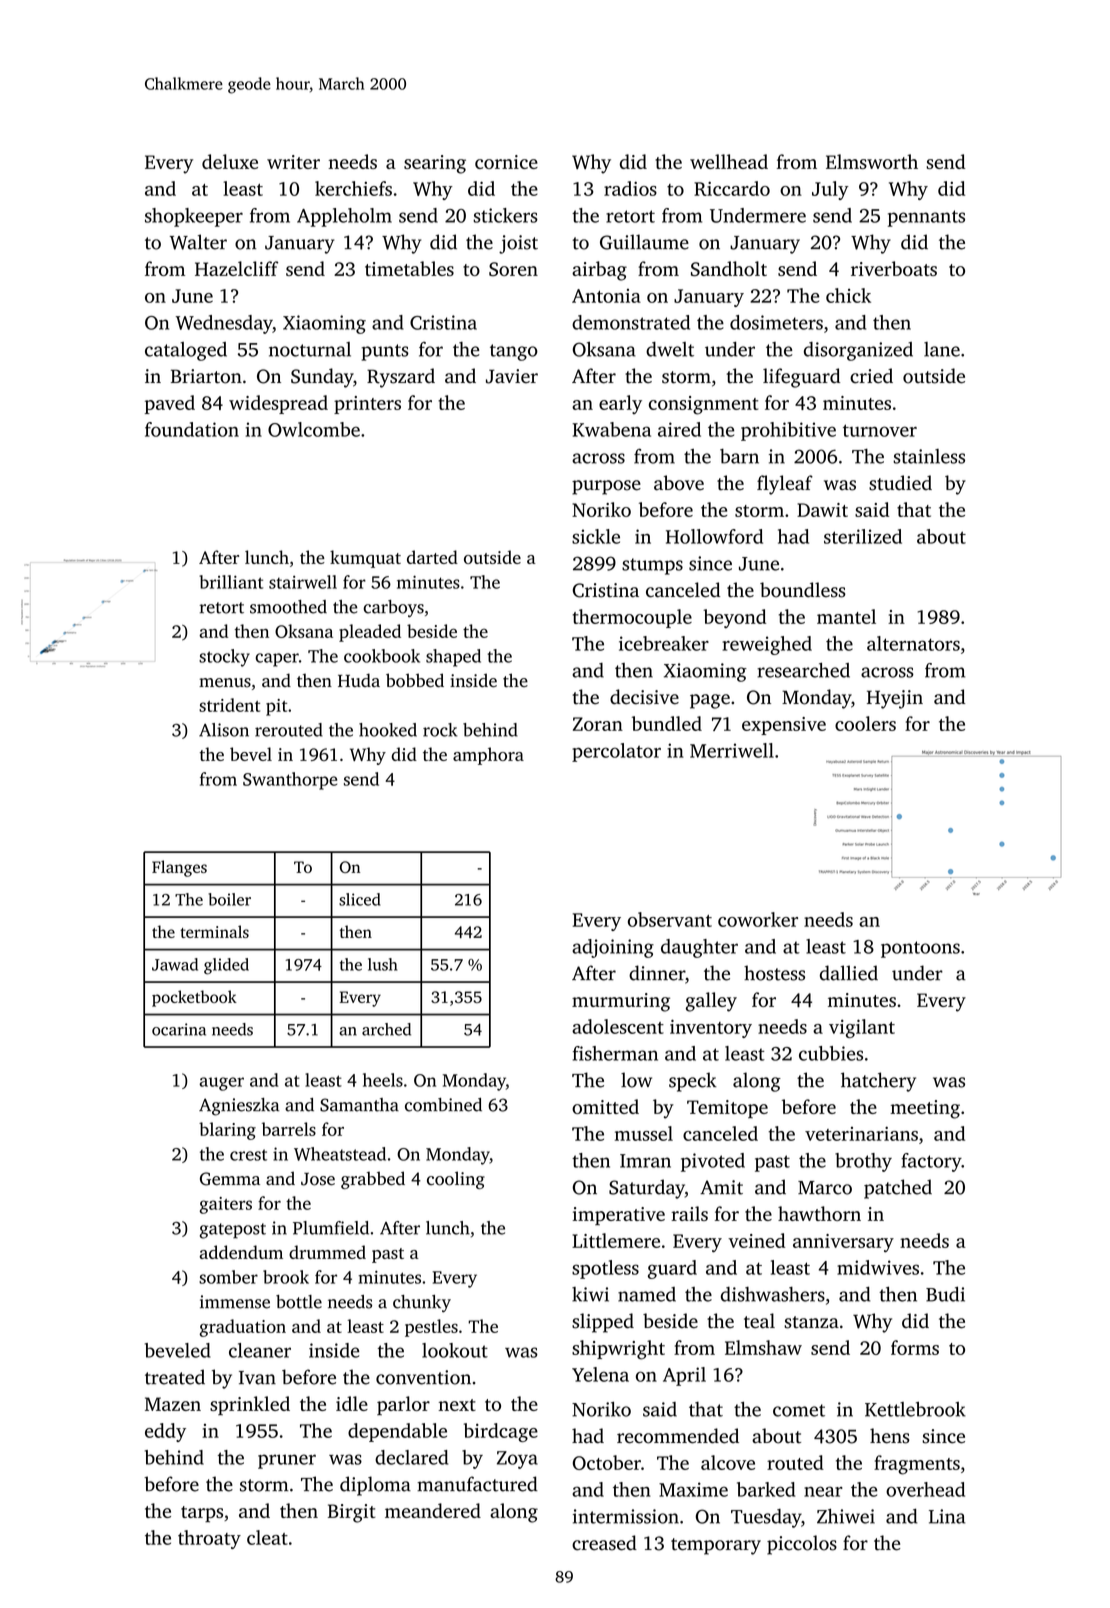 This image has width=1110, height=1608. What do you see at coordinates (863, 1162) in the image?
I see `brothy` at bounding box center [863, 1162].
